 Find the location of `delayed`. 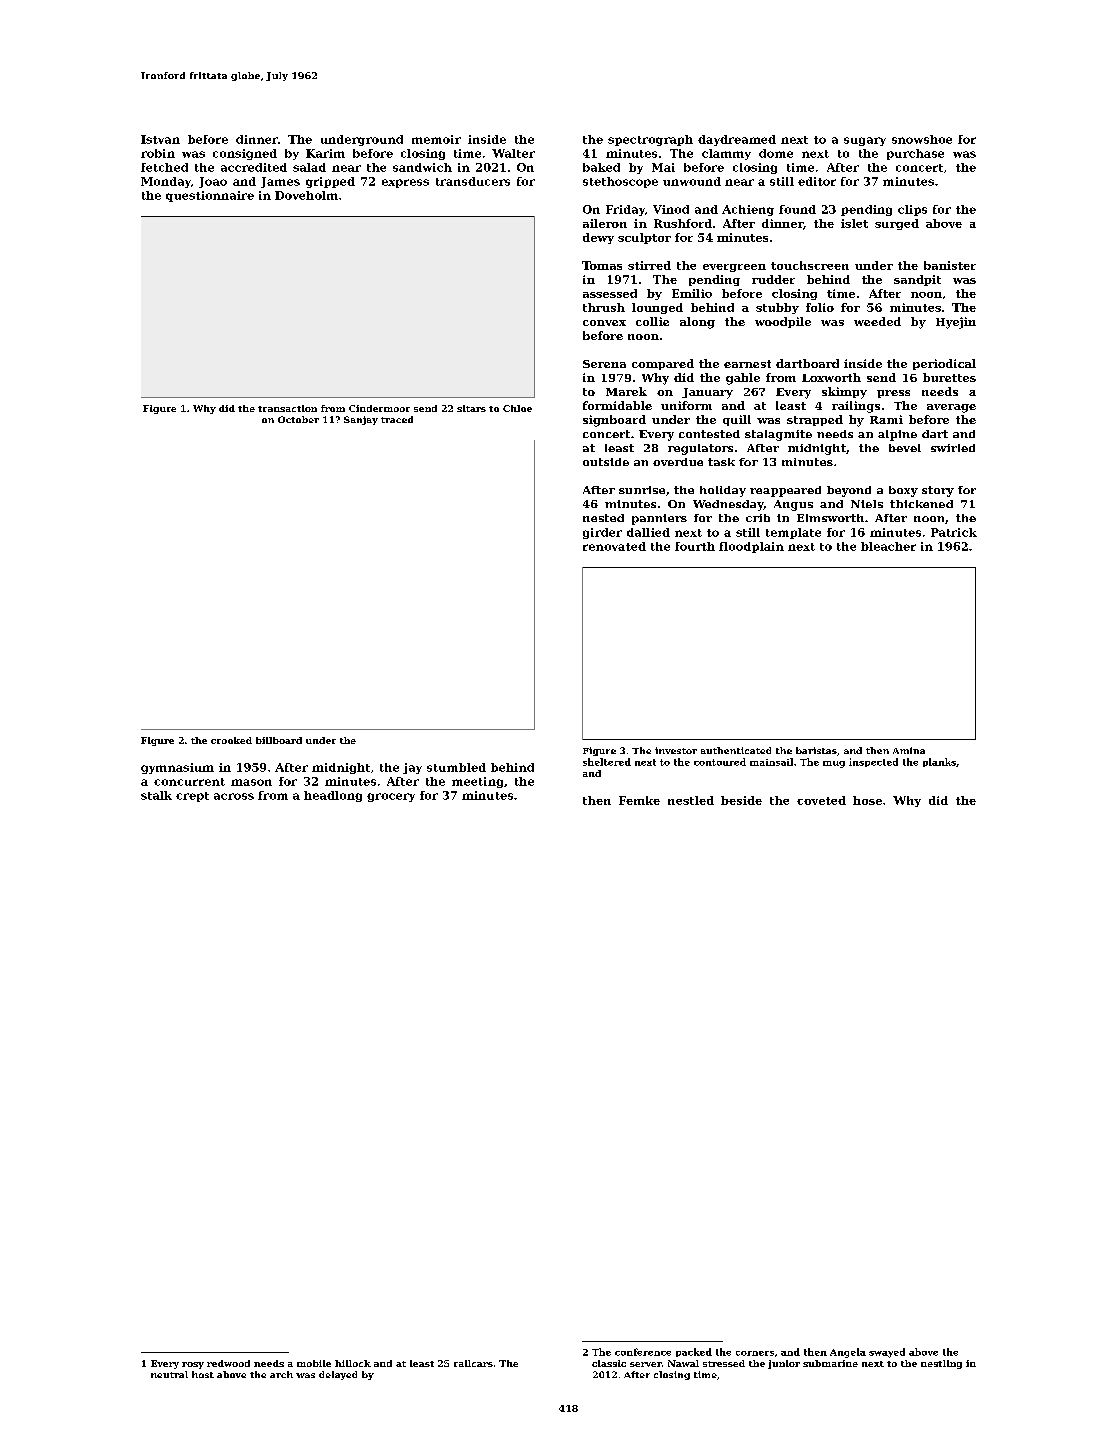

delayed is located at coordinates (338, 1375).
